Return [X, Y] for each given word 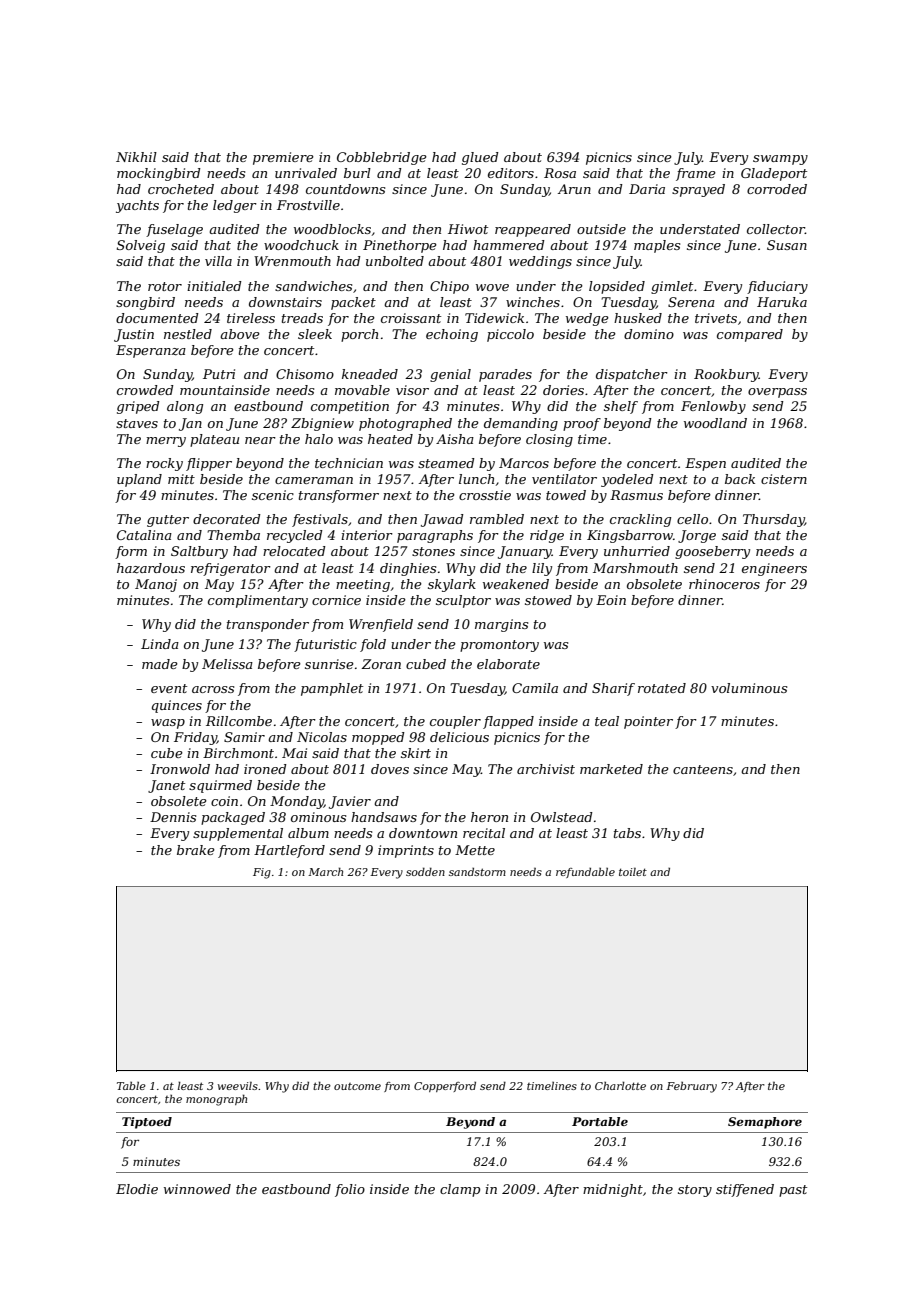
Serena [691, 302]
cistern [784, 479]
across [213, 689]
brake [196, 850]
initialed [214, 286]
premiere [283, 158]
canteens [703, 769]
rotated [662, 688]
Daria [647, 189]
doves [390, 769]
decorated [227, 519]
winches [533, 302]
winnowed [197, 1189]
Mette [475, 850]
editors [511, 173]
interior [367, 535]
